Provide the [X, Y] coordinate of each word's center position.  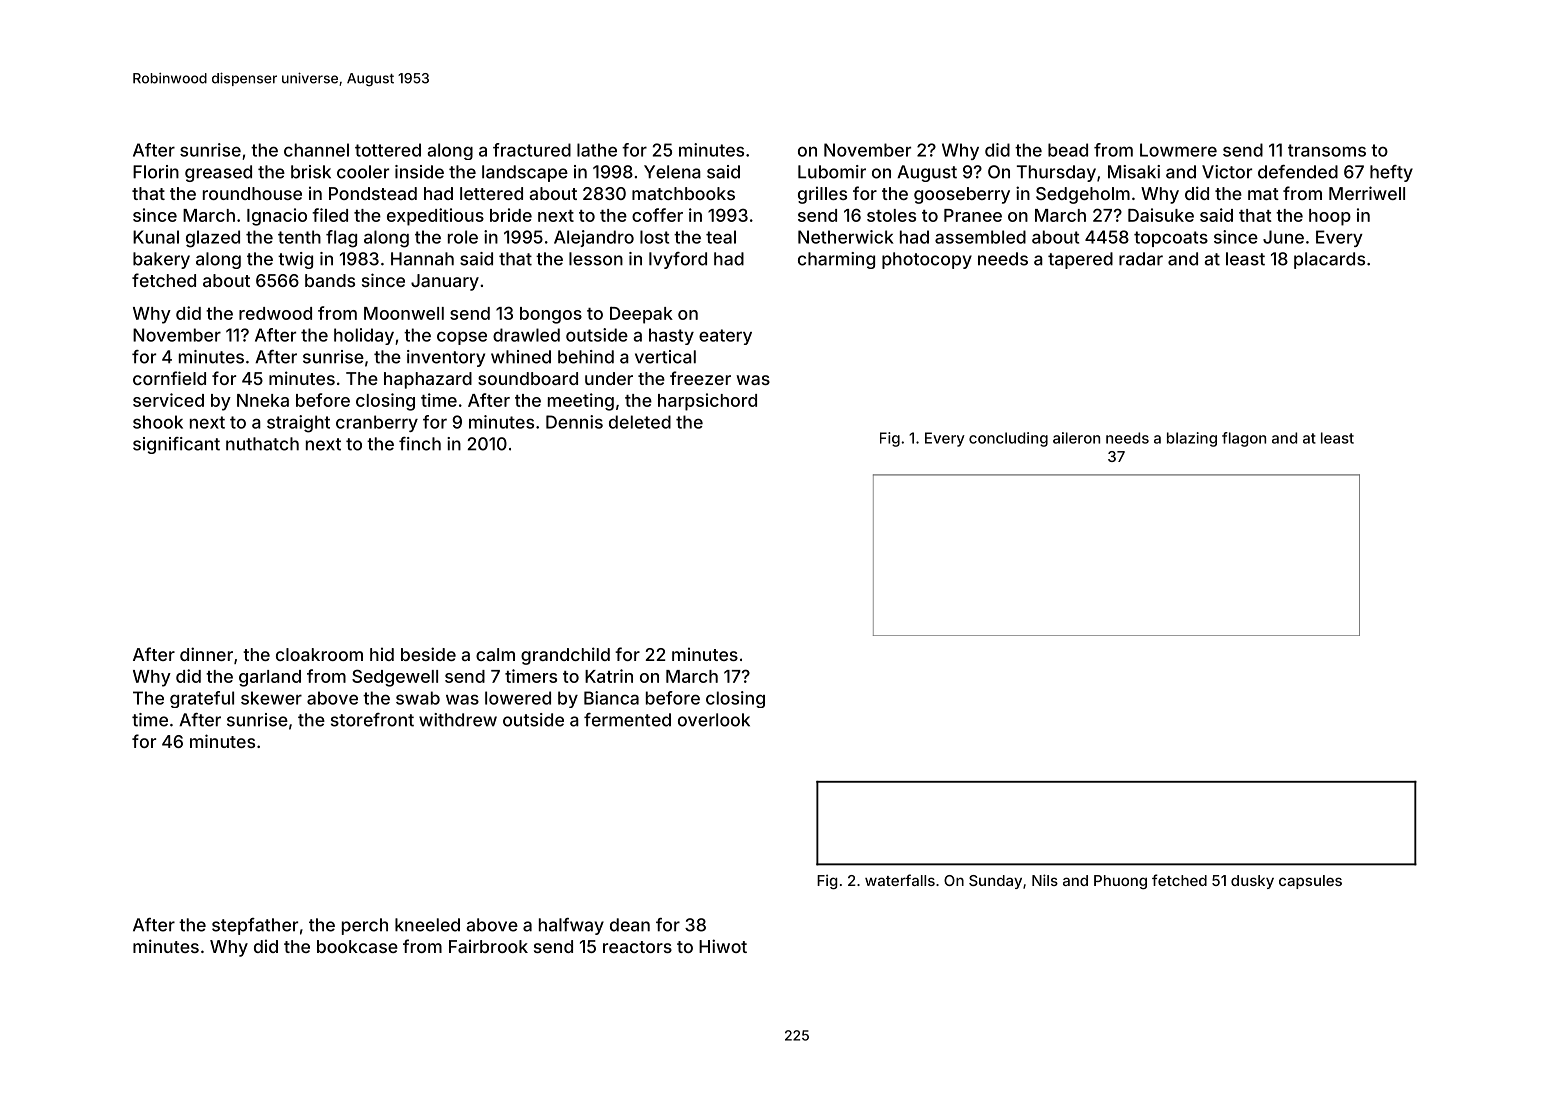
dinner [206, 654]
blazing [1192, 439]
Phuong [1120, 882]
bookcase [357, 946]
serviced [168, 400]
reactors [637, 947]
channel [316, 150]
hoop [1330, 217]
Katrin [609, 676]
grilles [822, 195]
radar [1141, 259]
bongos [551, 315]
